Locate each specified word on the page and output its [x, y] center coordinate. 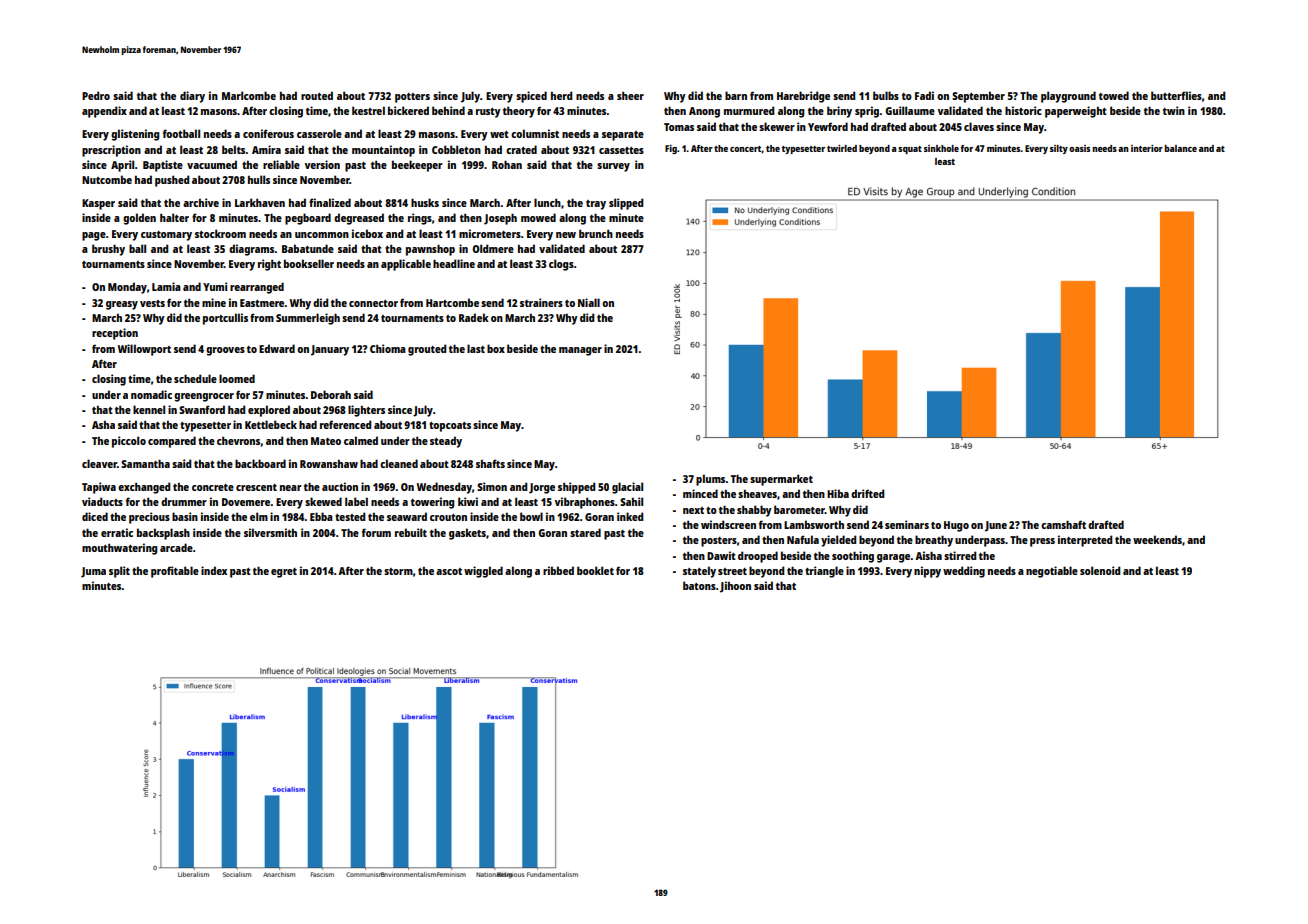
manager [580, 351]
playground [1068, 97]
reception [115, 334]
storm [398, 571]
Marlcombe [249, 95]
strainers [541, 302]
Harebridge [803, 97]
